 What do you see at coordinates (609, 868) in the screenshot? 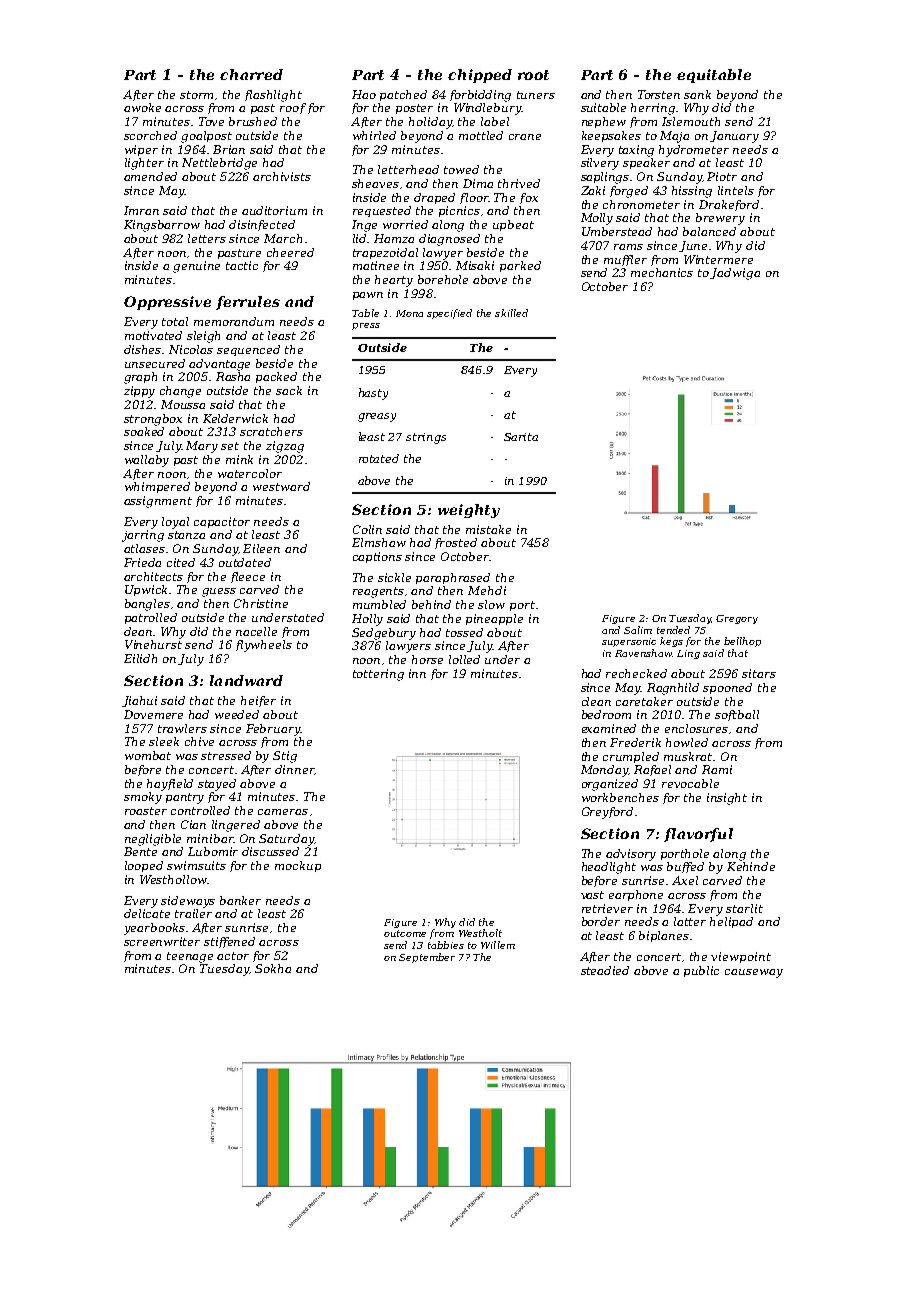
I see `headlight` at bounding box center [609, 868].
